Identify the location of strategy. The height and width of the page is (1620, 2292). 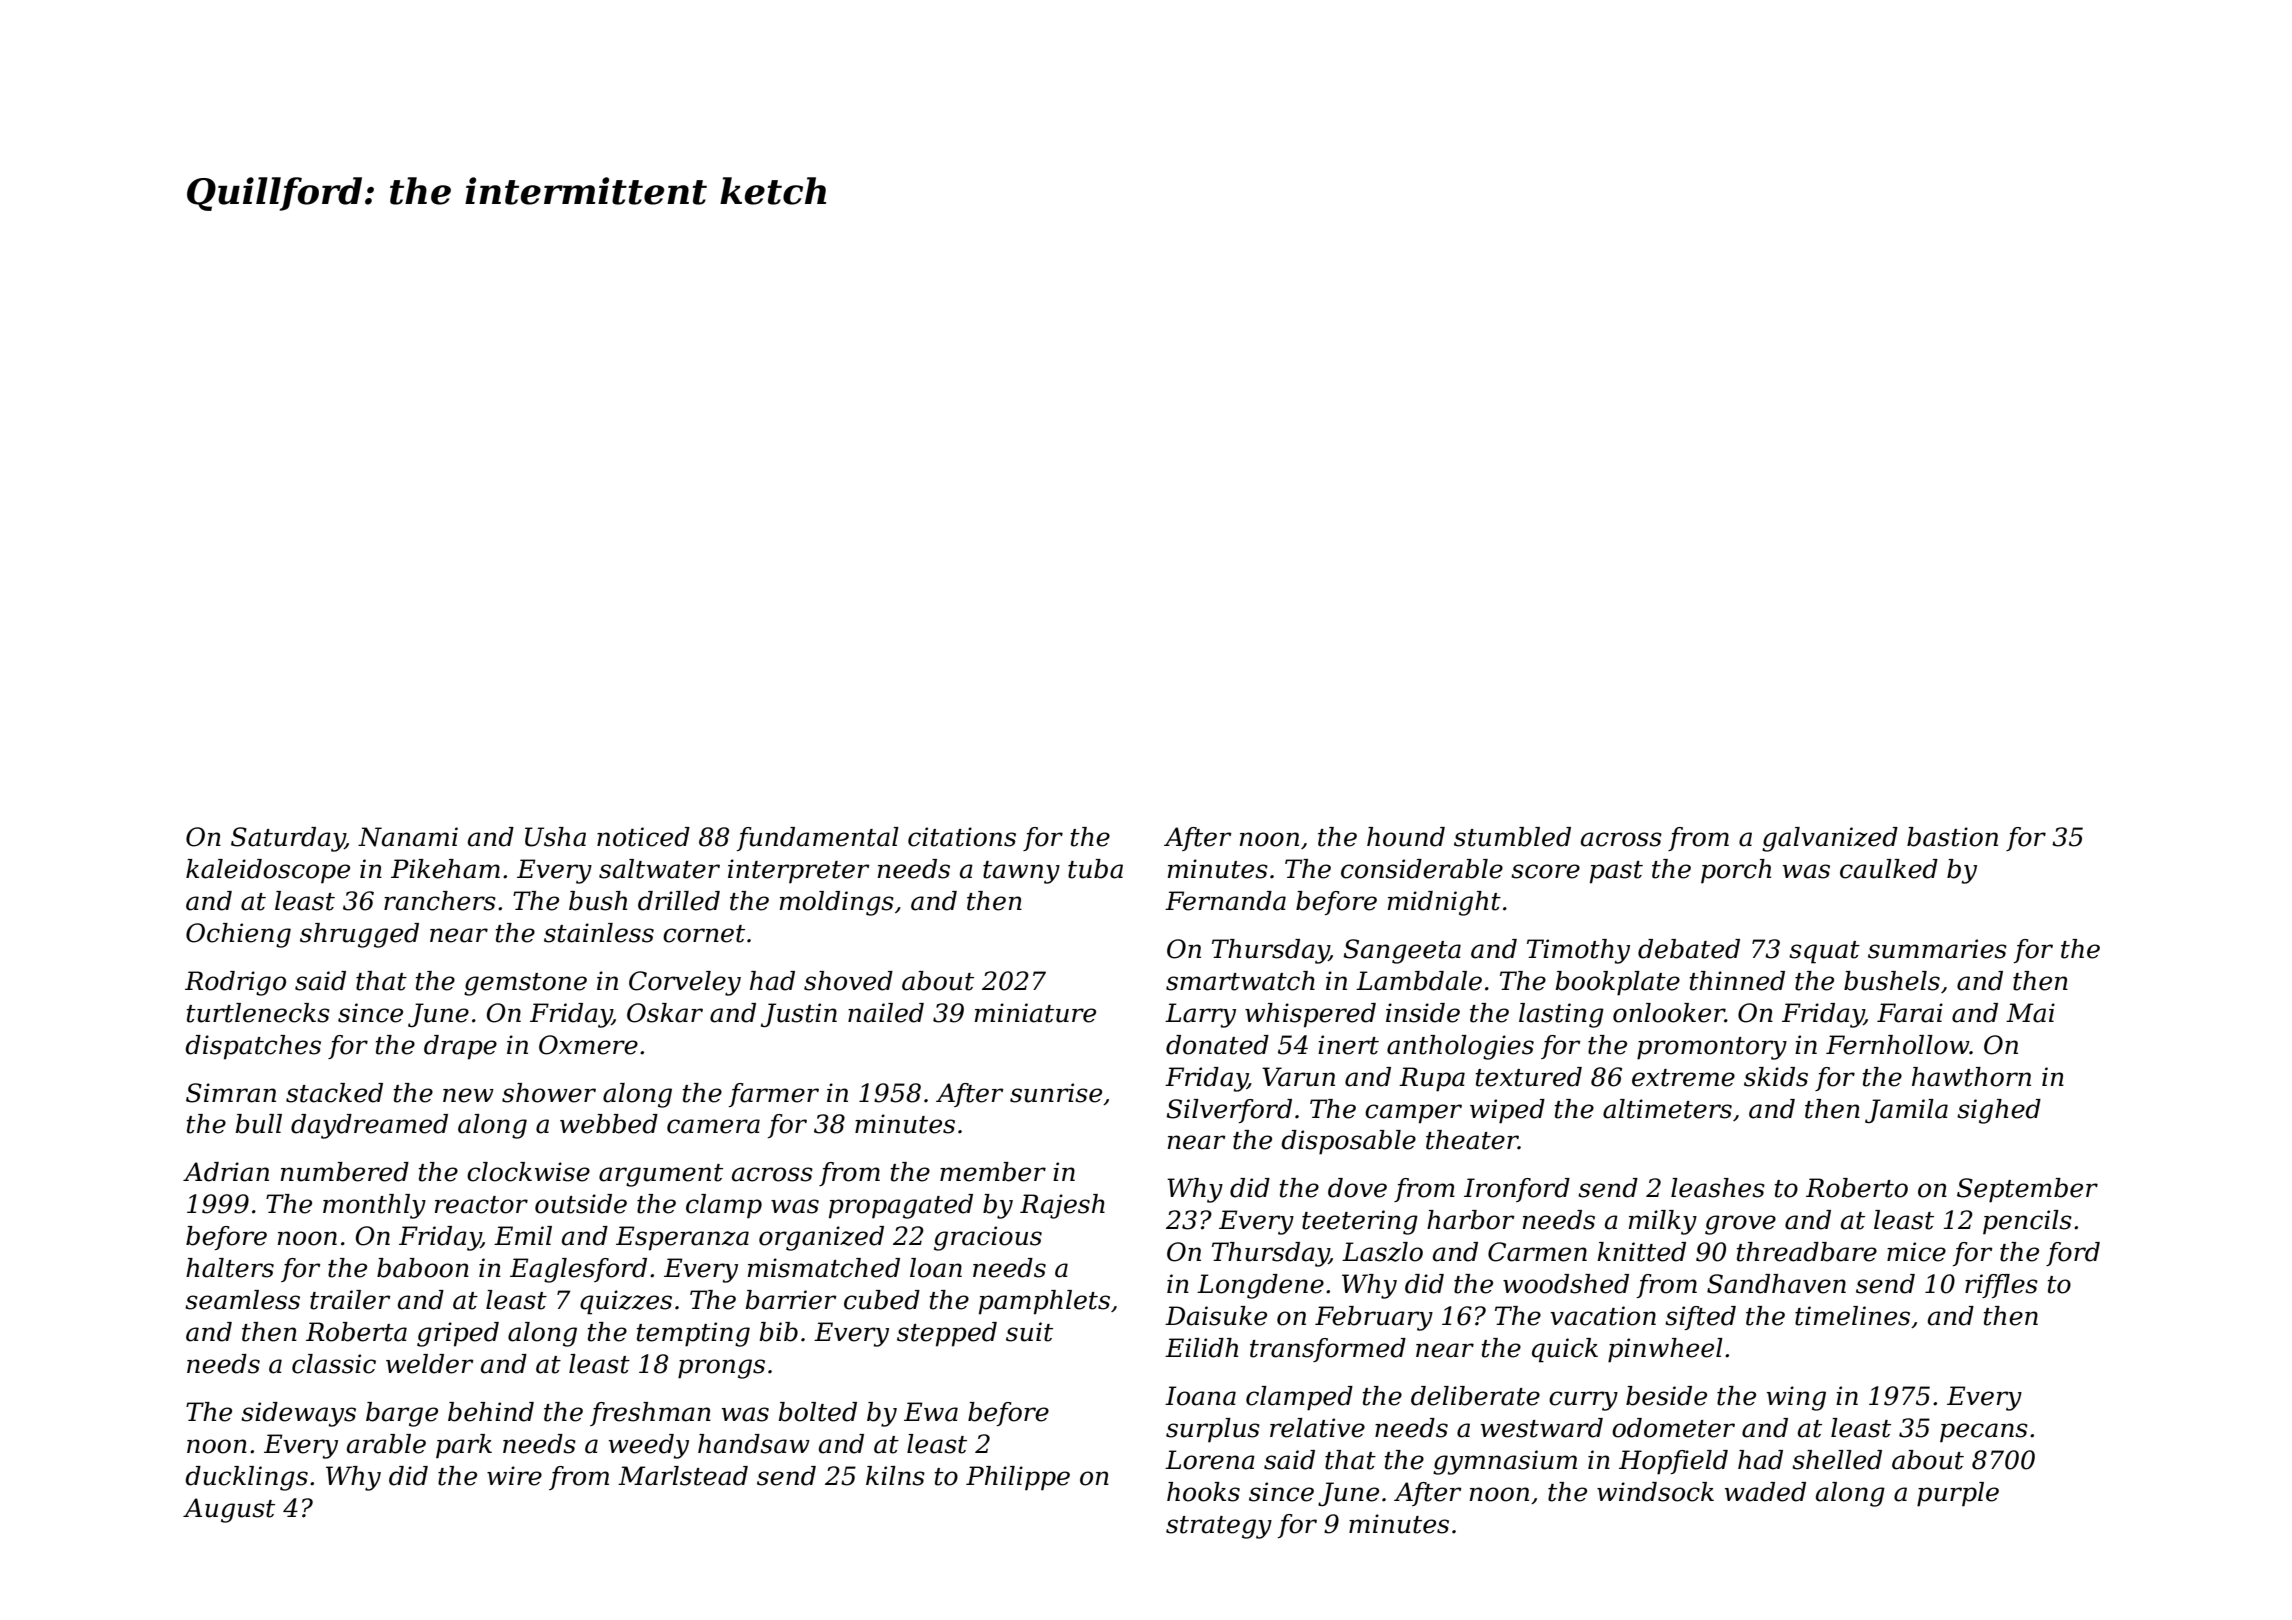
(1219, 1527).
